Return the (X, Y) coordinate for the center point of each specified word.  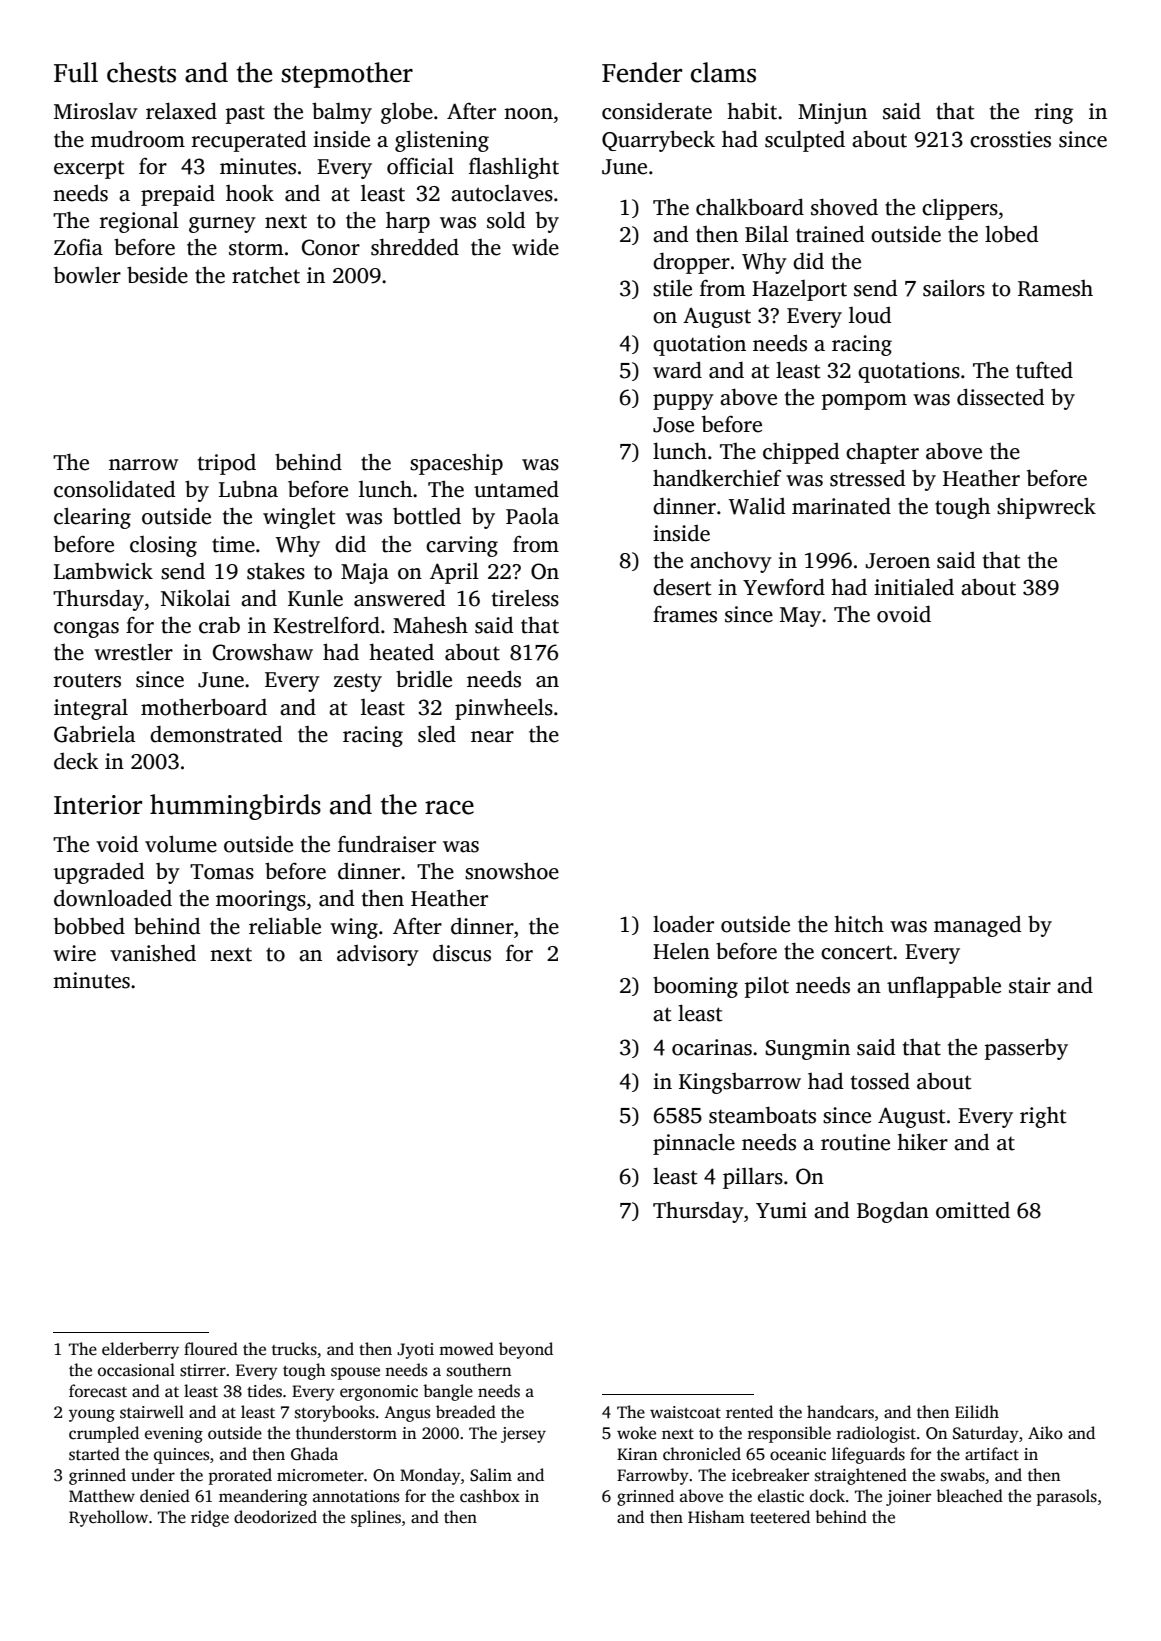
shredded (415, 247)
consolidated (114, 489)
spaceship (456, 464)
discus (462, 953)
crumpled (104, 1434)
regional (139, 222)
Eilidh (977, 1412)
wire (74, 953)
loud (870, 315)
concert (857, 952)
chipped (801, 453)
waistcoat (685, 1412)
